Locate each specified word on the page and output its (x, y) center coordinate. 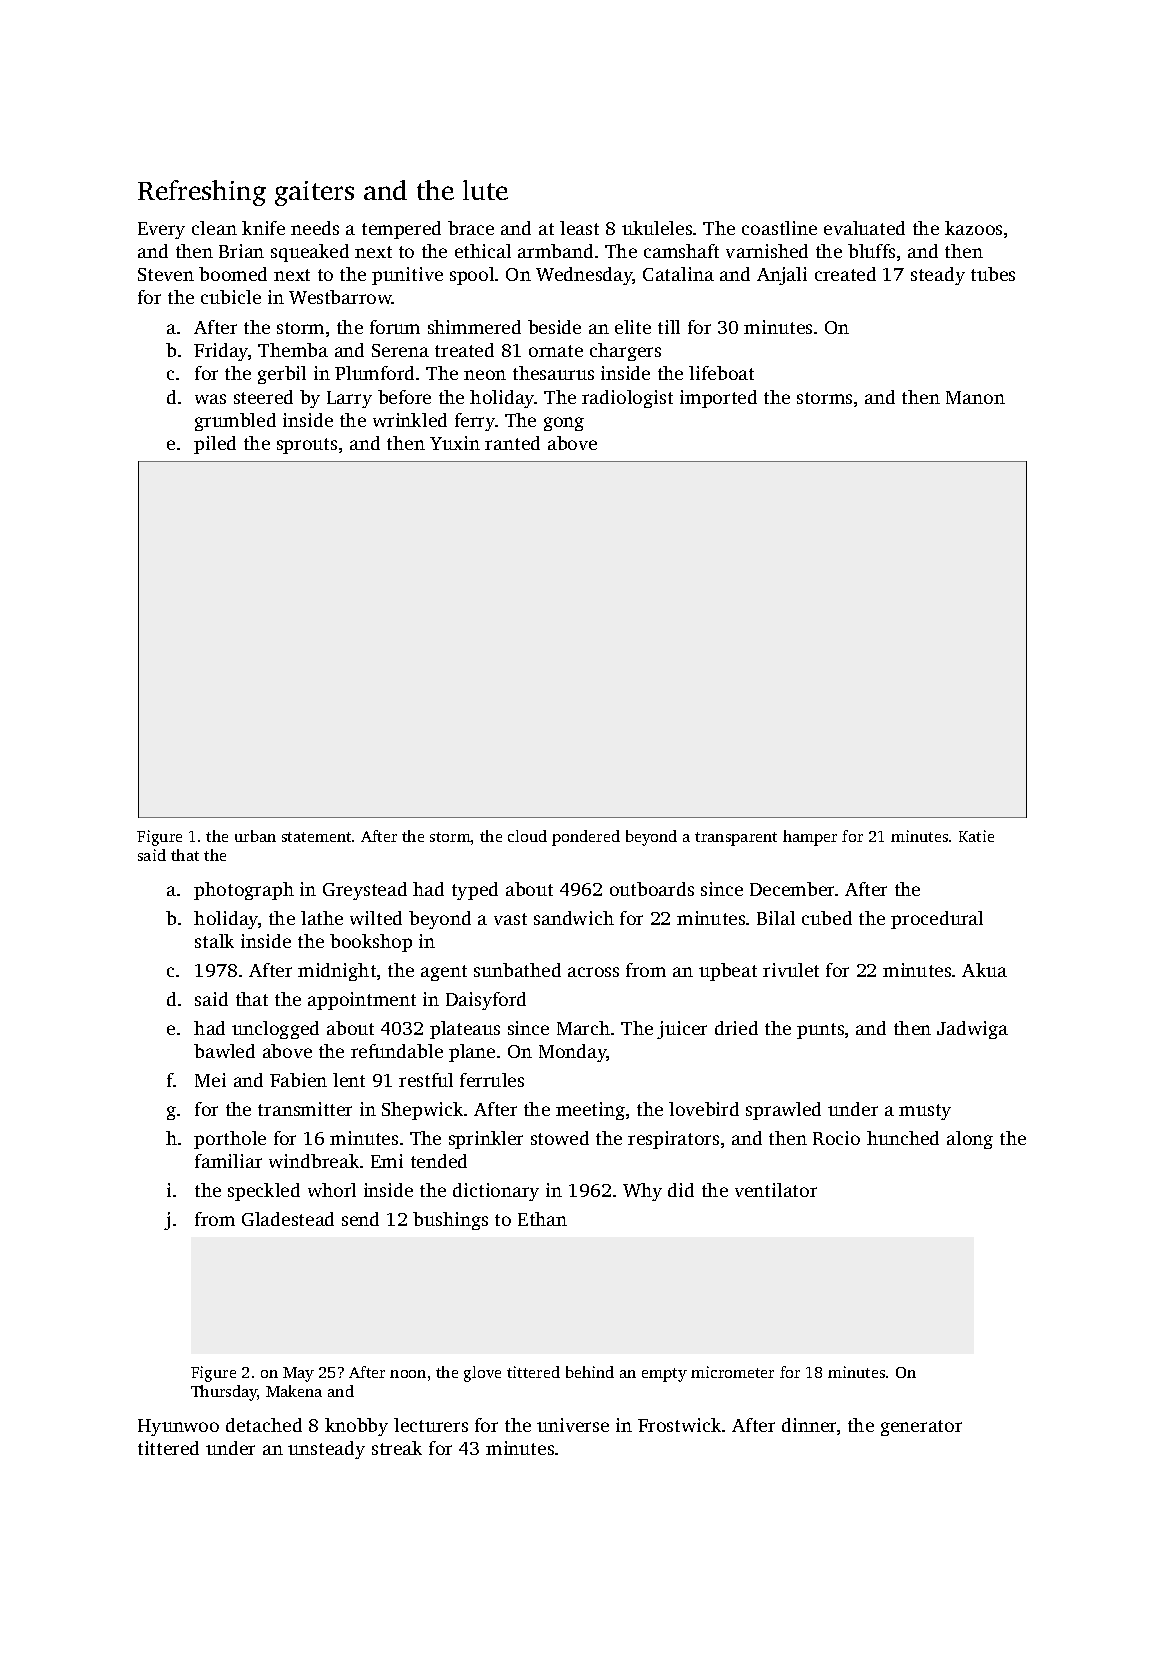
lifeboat (721, 373)
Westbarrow (340, 297)
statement (316, 837)
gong (564, 424)
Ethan (542, 1219)
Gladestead (288, 1219)
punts (820, 1031)
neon (485, 375)
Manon (975, 397)
